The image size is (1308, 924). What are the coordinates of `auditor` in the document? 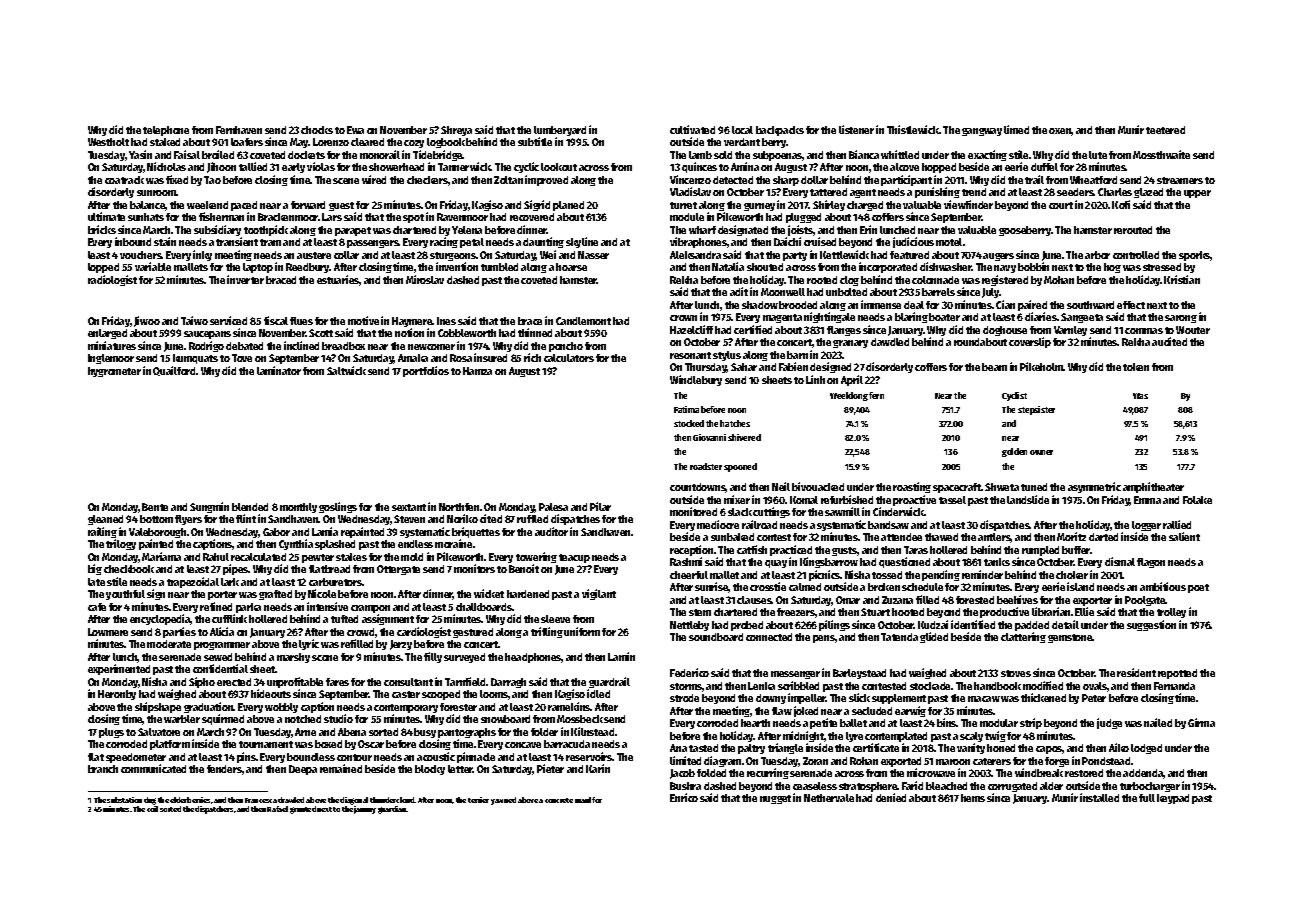 It's located at (551, 531).
